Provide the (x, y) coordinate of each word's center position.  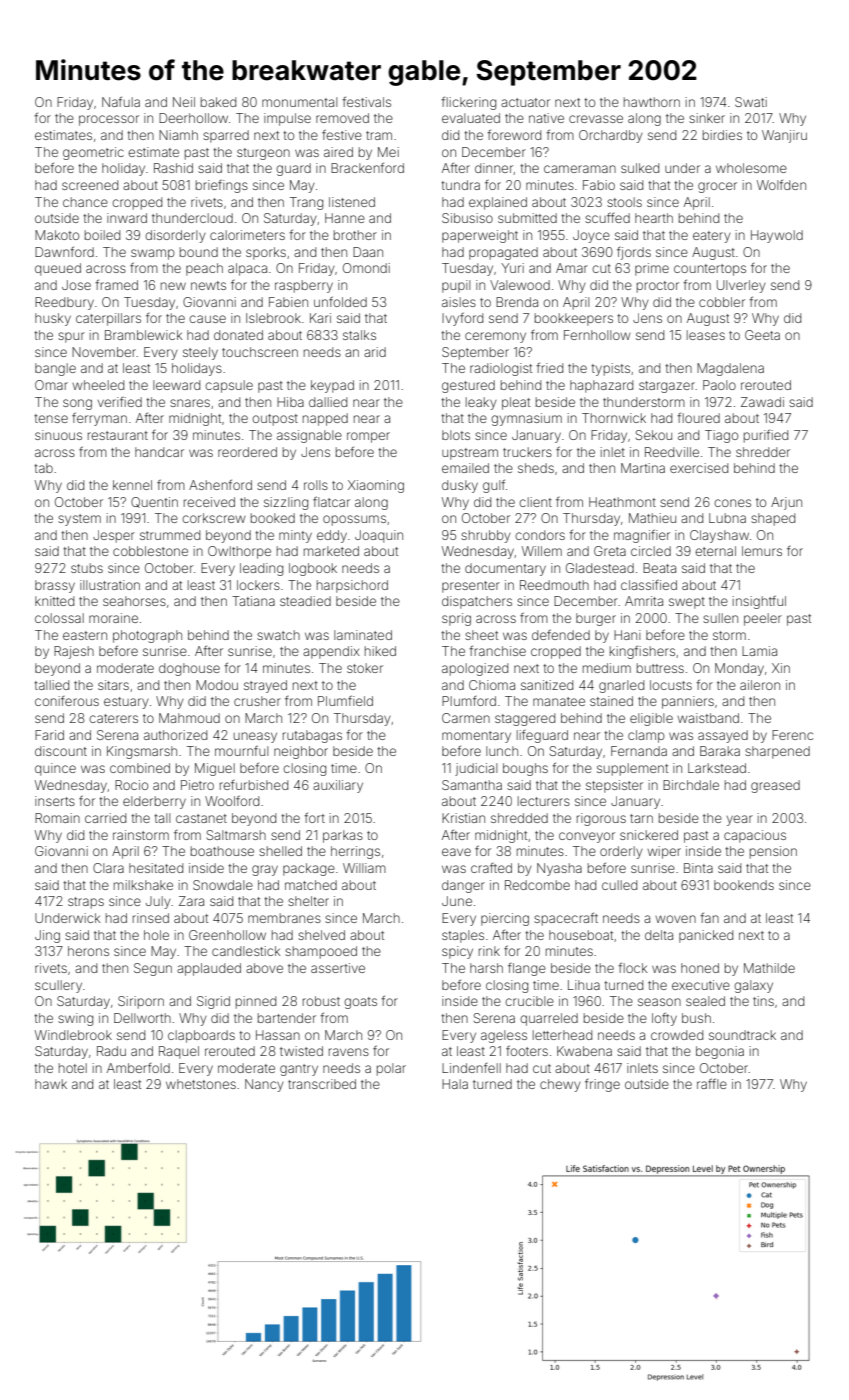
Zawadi (762, 402)
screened (90, 185)
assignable (309, 436)
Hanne (345, 218)
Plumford (469, 701)
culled (619, 885)
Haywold (777, 236)
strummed (170, 535)
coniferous (67, 701)
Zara (191, 901)
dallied (328, 402)
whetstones (201, 1084)
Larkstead (717, 768)
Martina (643, 468)
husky (53, 319)
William (364, 868)
